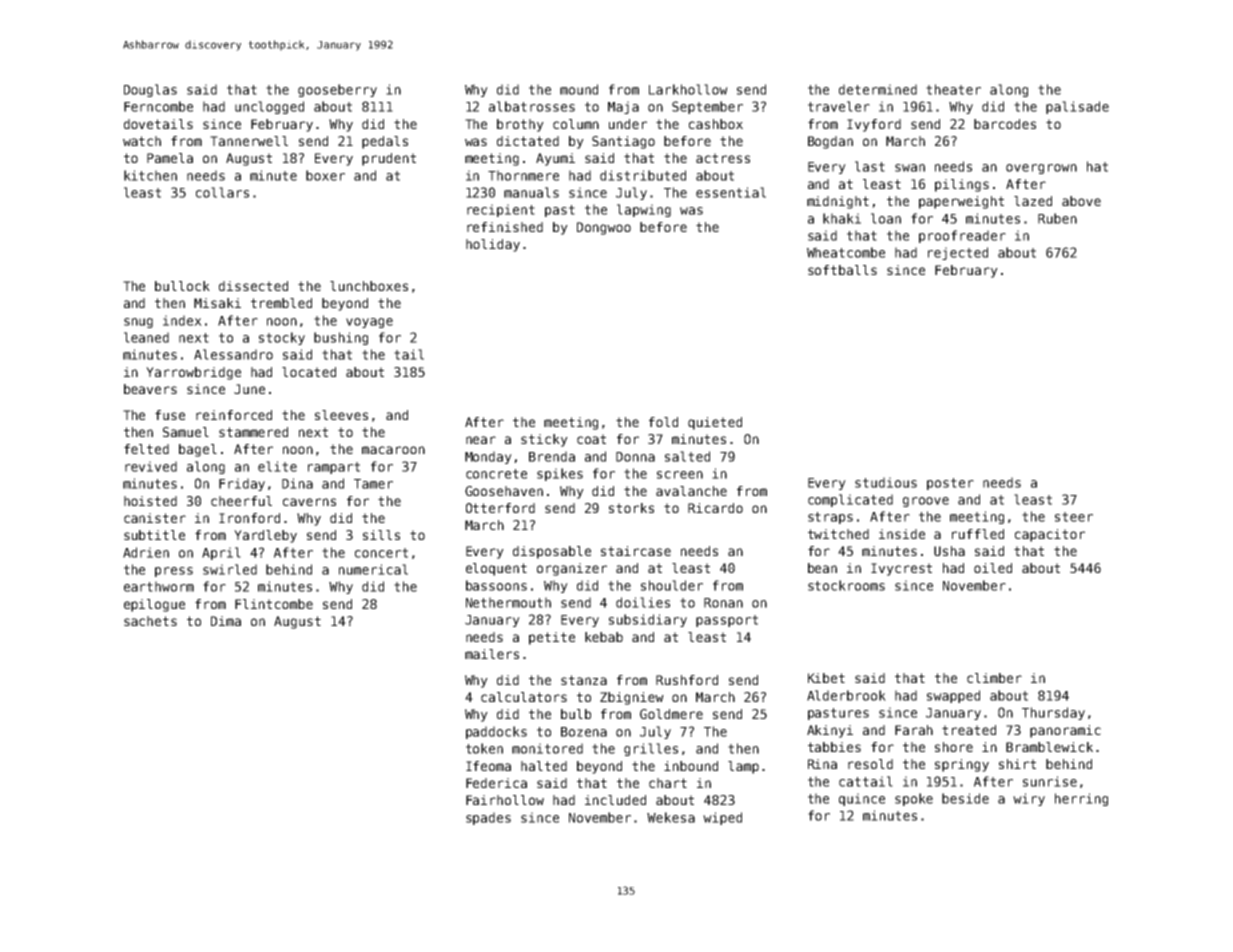  Describe the element at coordinates (846, 252) in the screenshot. I see `Wheatcombe` at that location.
